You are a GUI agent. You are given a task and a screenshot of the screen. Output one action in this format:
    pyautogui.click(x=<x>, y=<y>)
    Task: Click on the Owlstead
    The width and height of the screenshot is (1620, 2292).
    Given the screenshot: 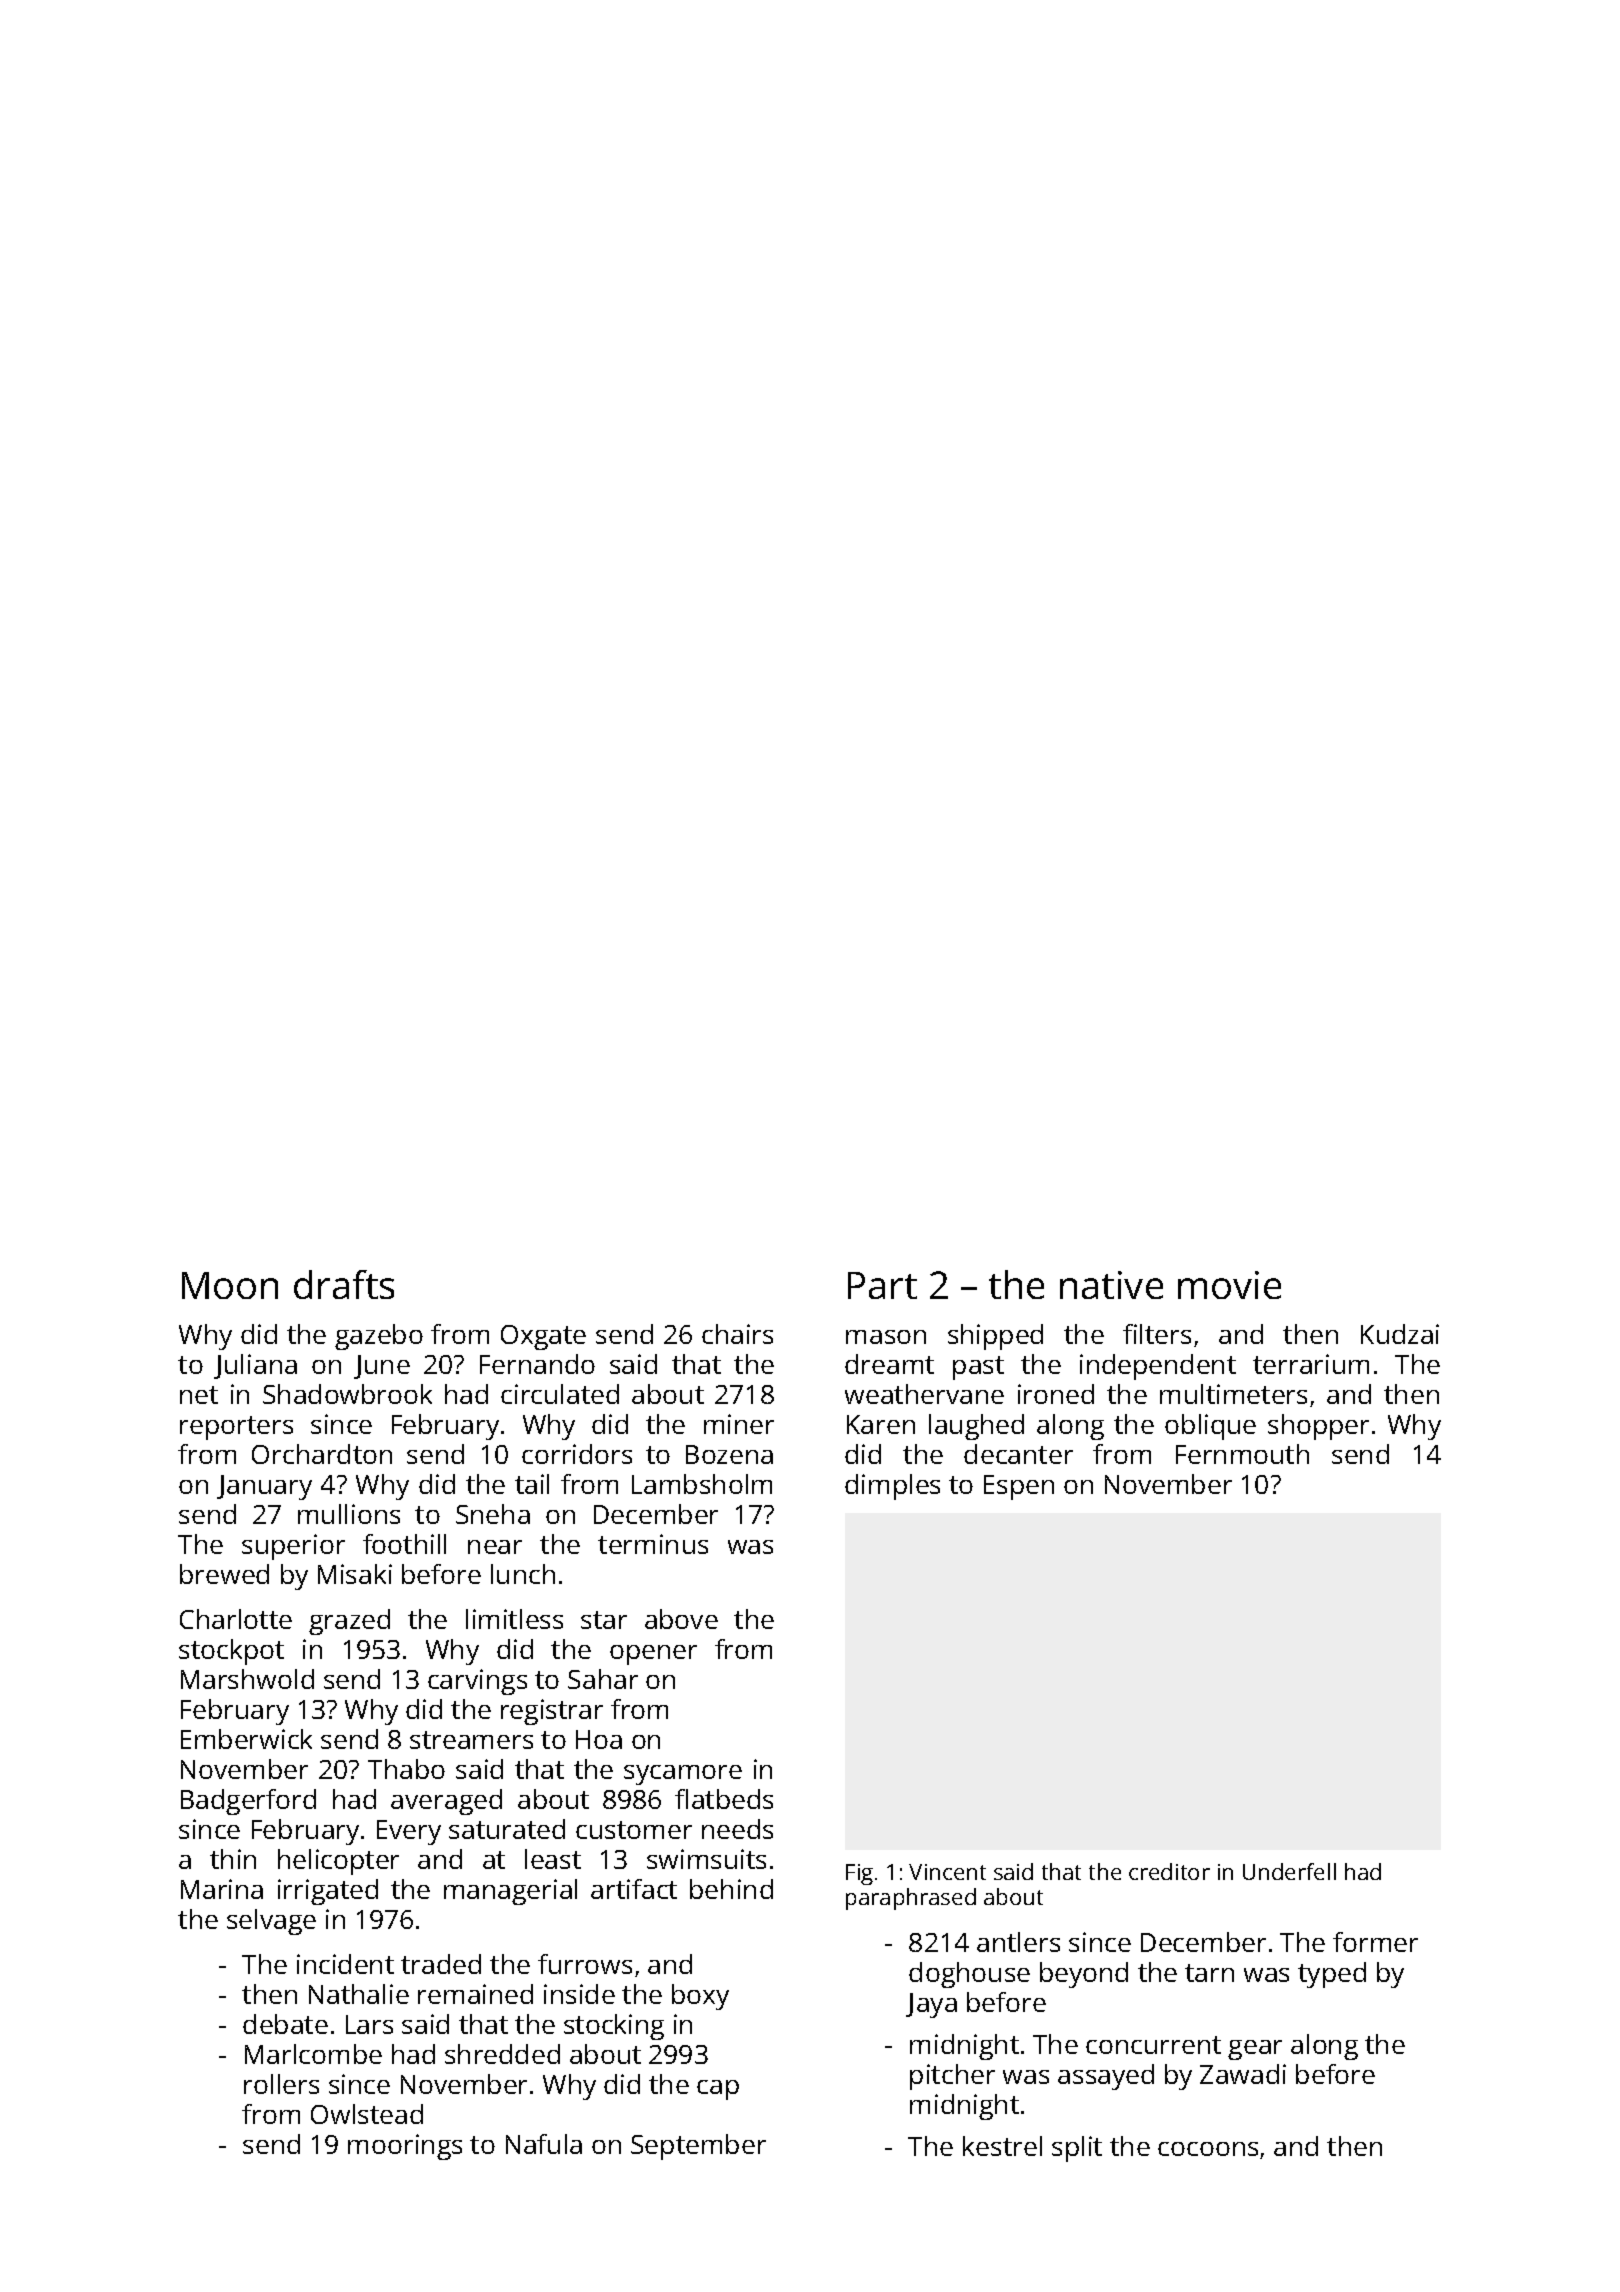 What is the action you would take?
    pyautogui.click(x=367, y=2114)
